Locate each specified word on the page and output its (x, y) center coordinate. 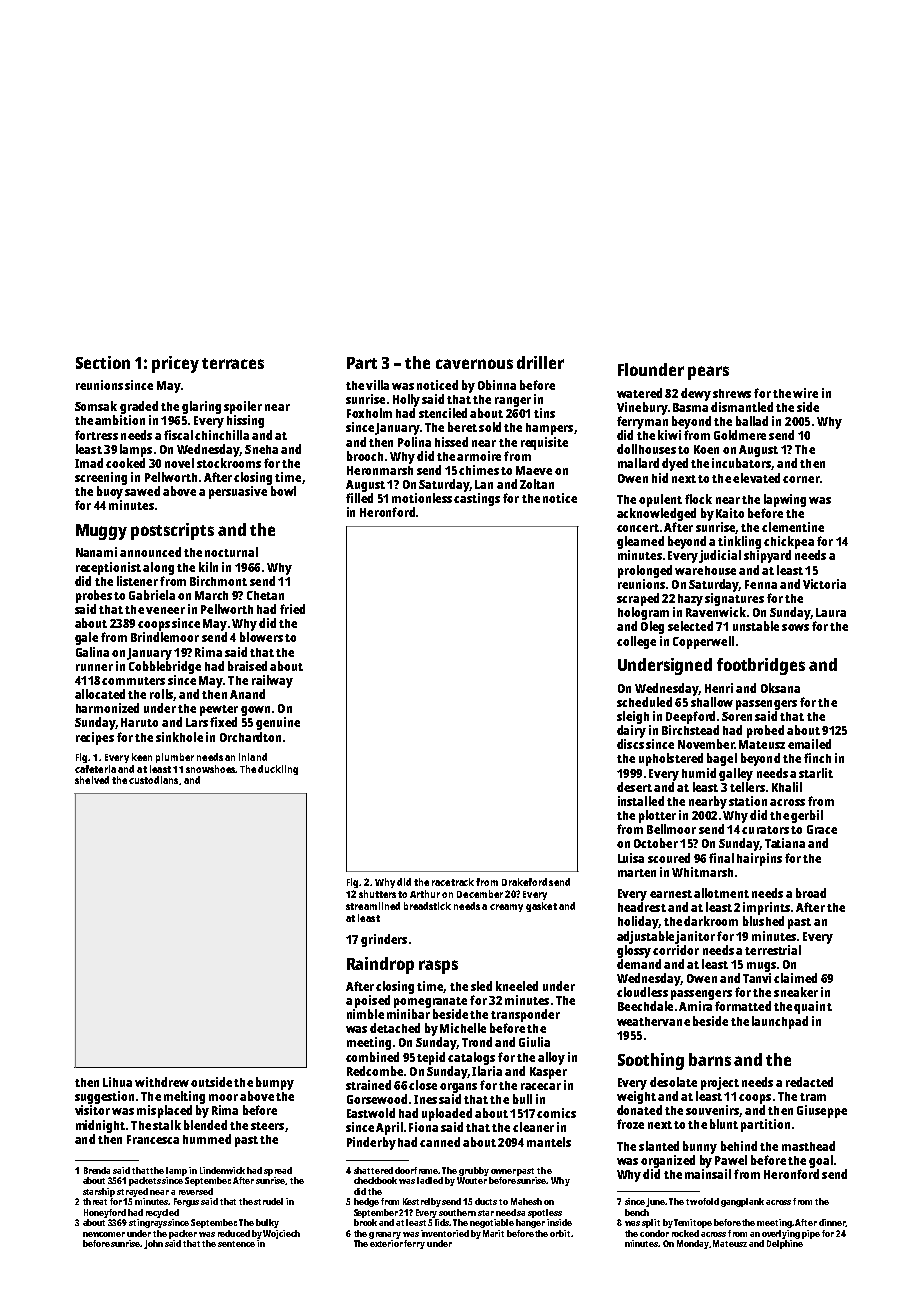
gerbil (807, 816)
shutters (377, 894)
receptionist (108, 568)
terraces (233, 363)
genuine (278, 723)
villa (377, 385)
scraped (638, 599)
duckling (278, 770)
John (153, 1244)
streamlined (373, 906)
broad (811, 893)
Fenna (761, 584)
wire (805, 393)
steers (267, 1126)
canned (440, 1142)
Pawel (731, 1160)
